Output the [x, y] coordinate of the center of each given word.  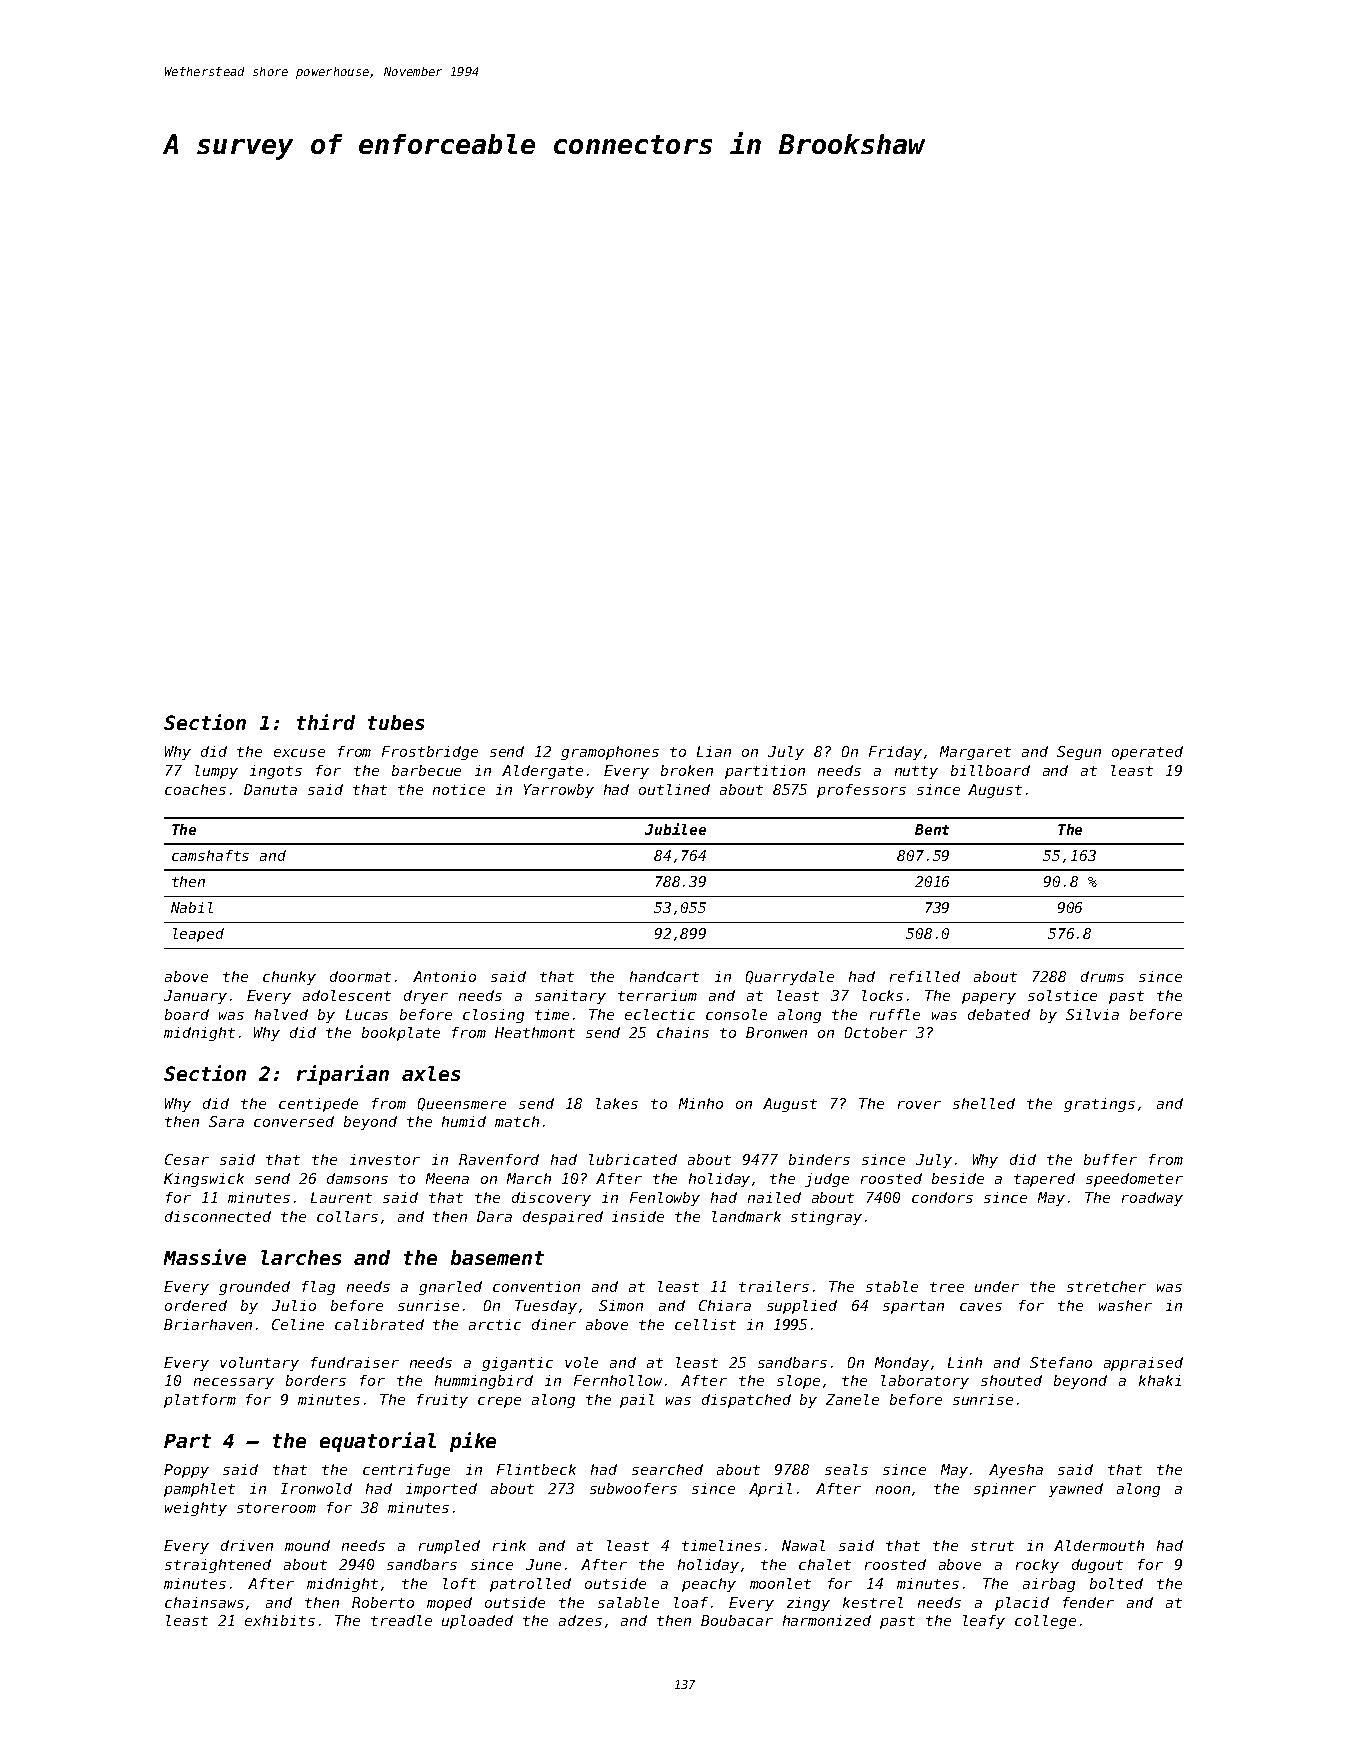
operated [1147, 753]
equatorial [378, 1442]
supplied [802, 1307]
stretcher [1106, 1286]
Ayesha [1016, 1471]
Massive [205, 1257]
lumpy [216, 772]
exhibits [280, 1620]
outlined [674, 789]
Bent [932, 829]
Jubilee [675, 829]
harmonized [827, 1620]
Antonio [444, 976]
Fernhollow [618, 1380]
